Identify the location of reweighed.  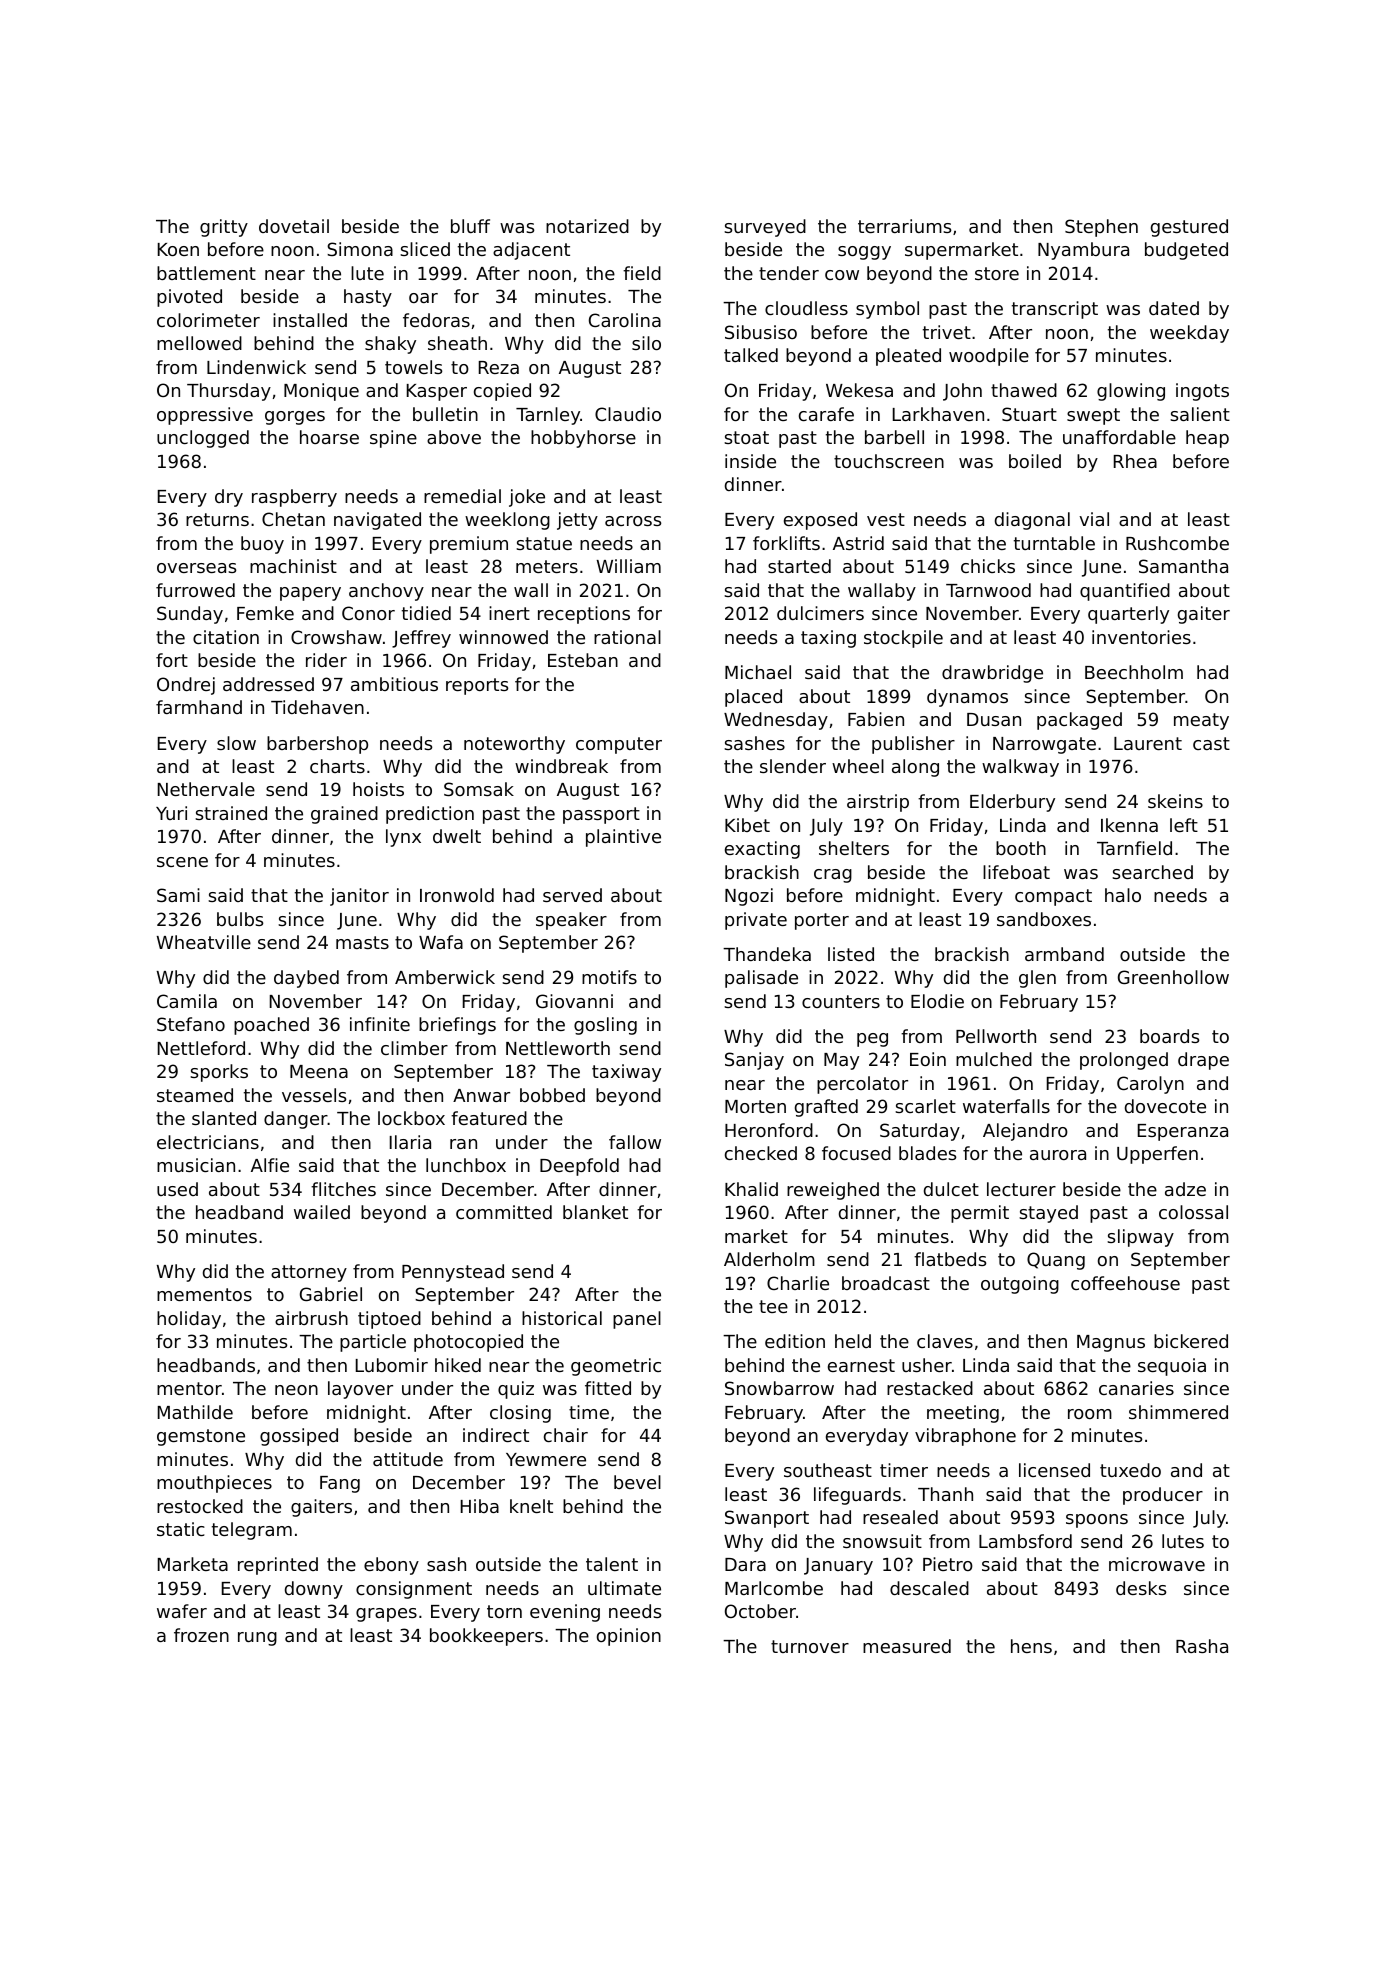
(833, 1191).
